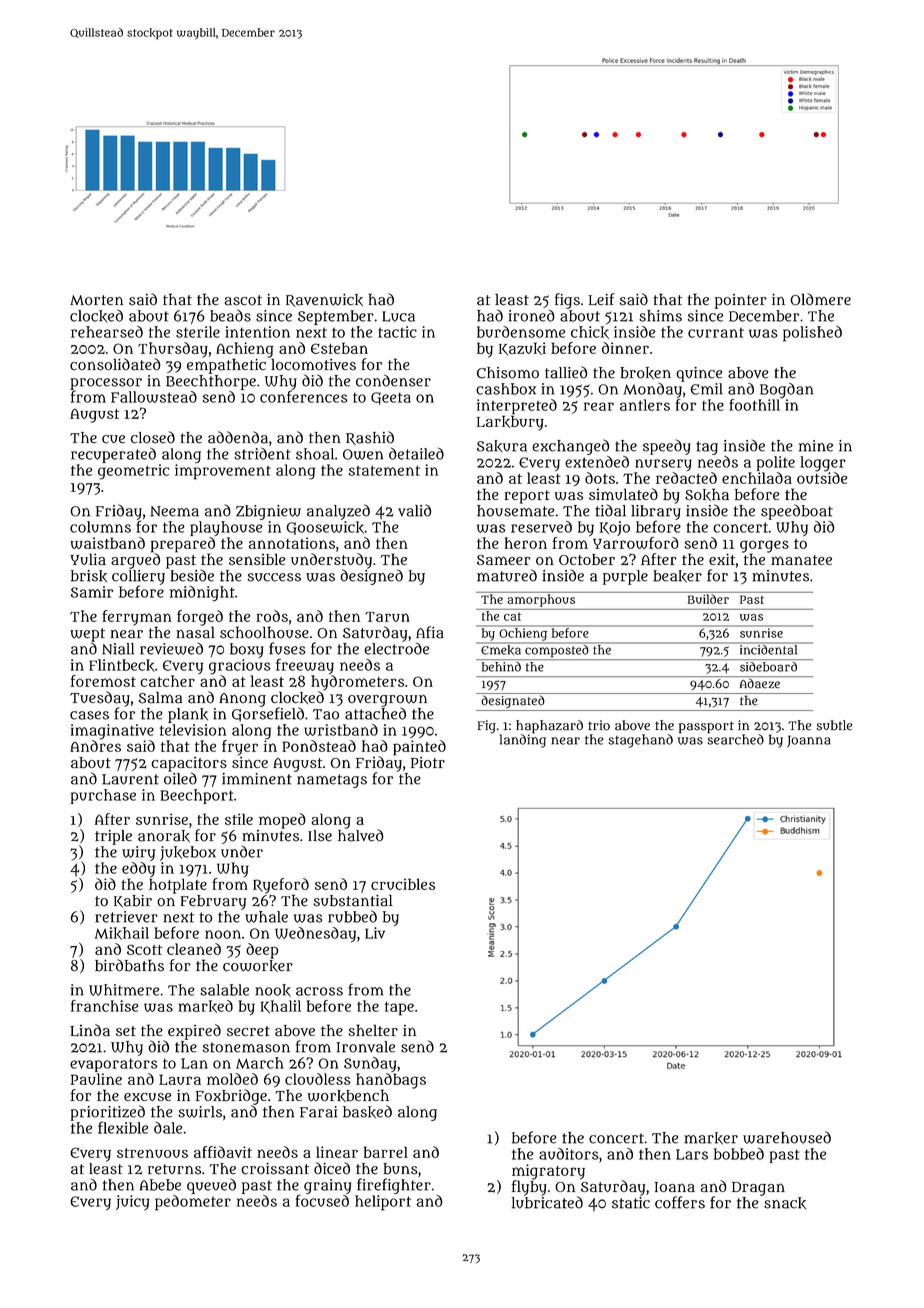 Image resolution: width=924 pixels, height=1308 pixels. Describe the element at coordinates (180, 1079) in the screenshot. I see `Laura` at that location.
